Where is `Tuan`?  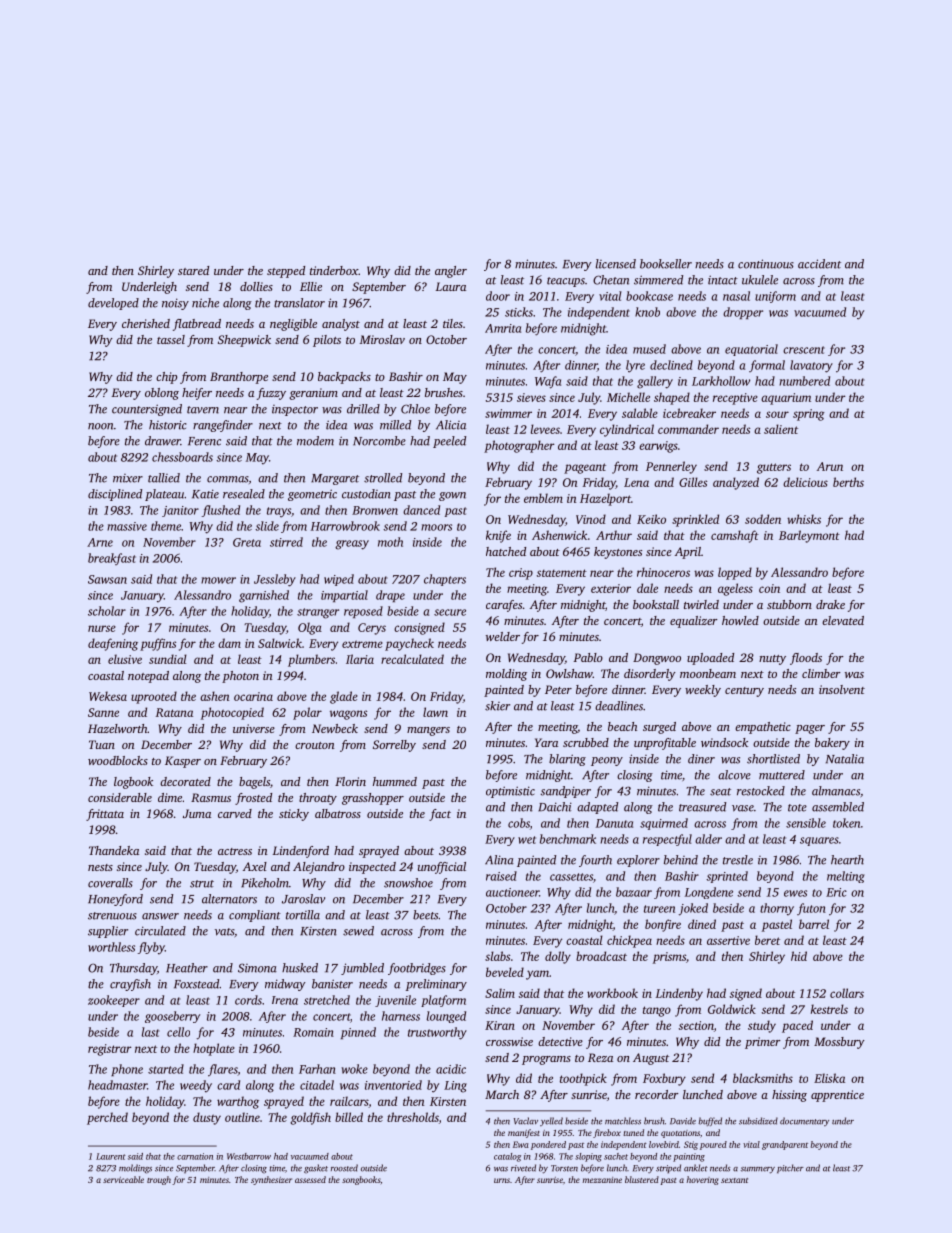 Tuan is located at coordinates (102, 744).
